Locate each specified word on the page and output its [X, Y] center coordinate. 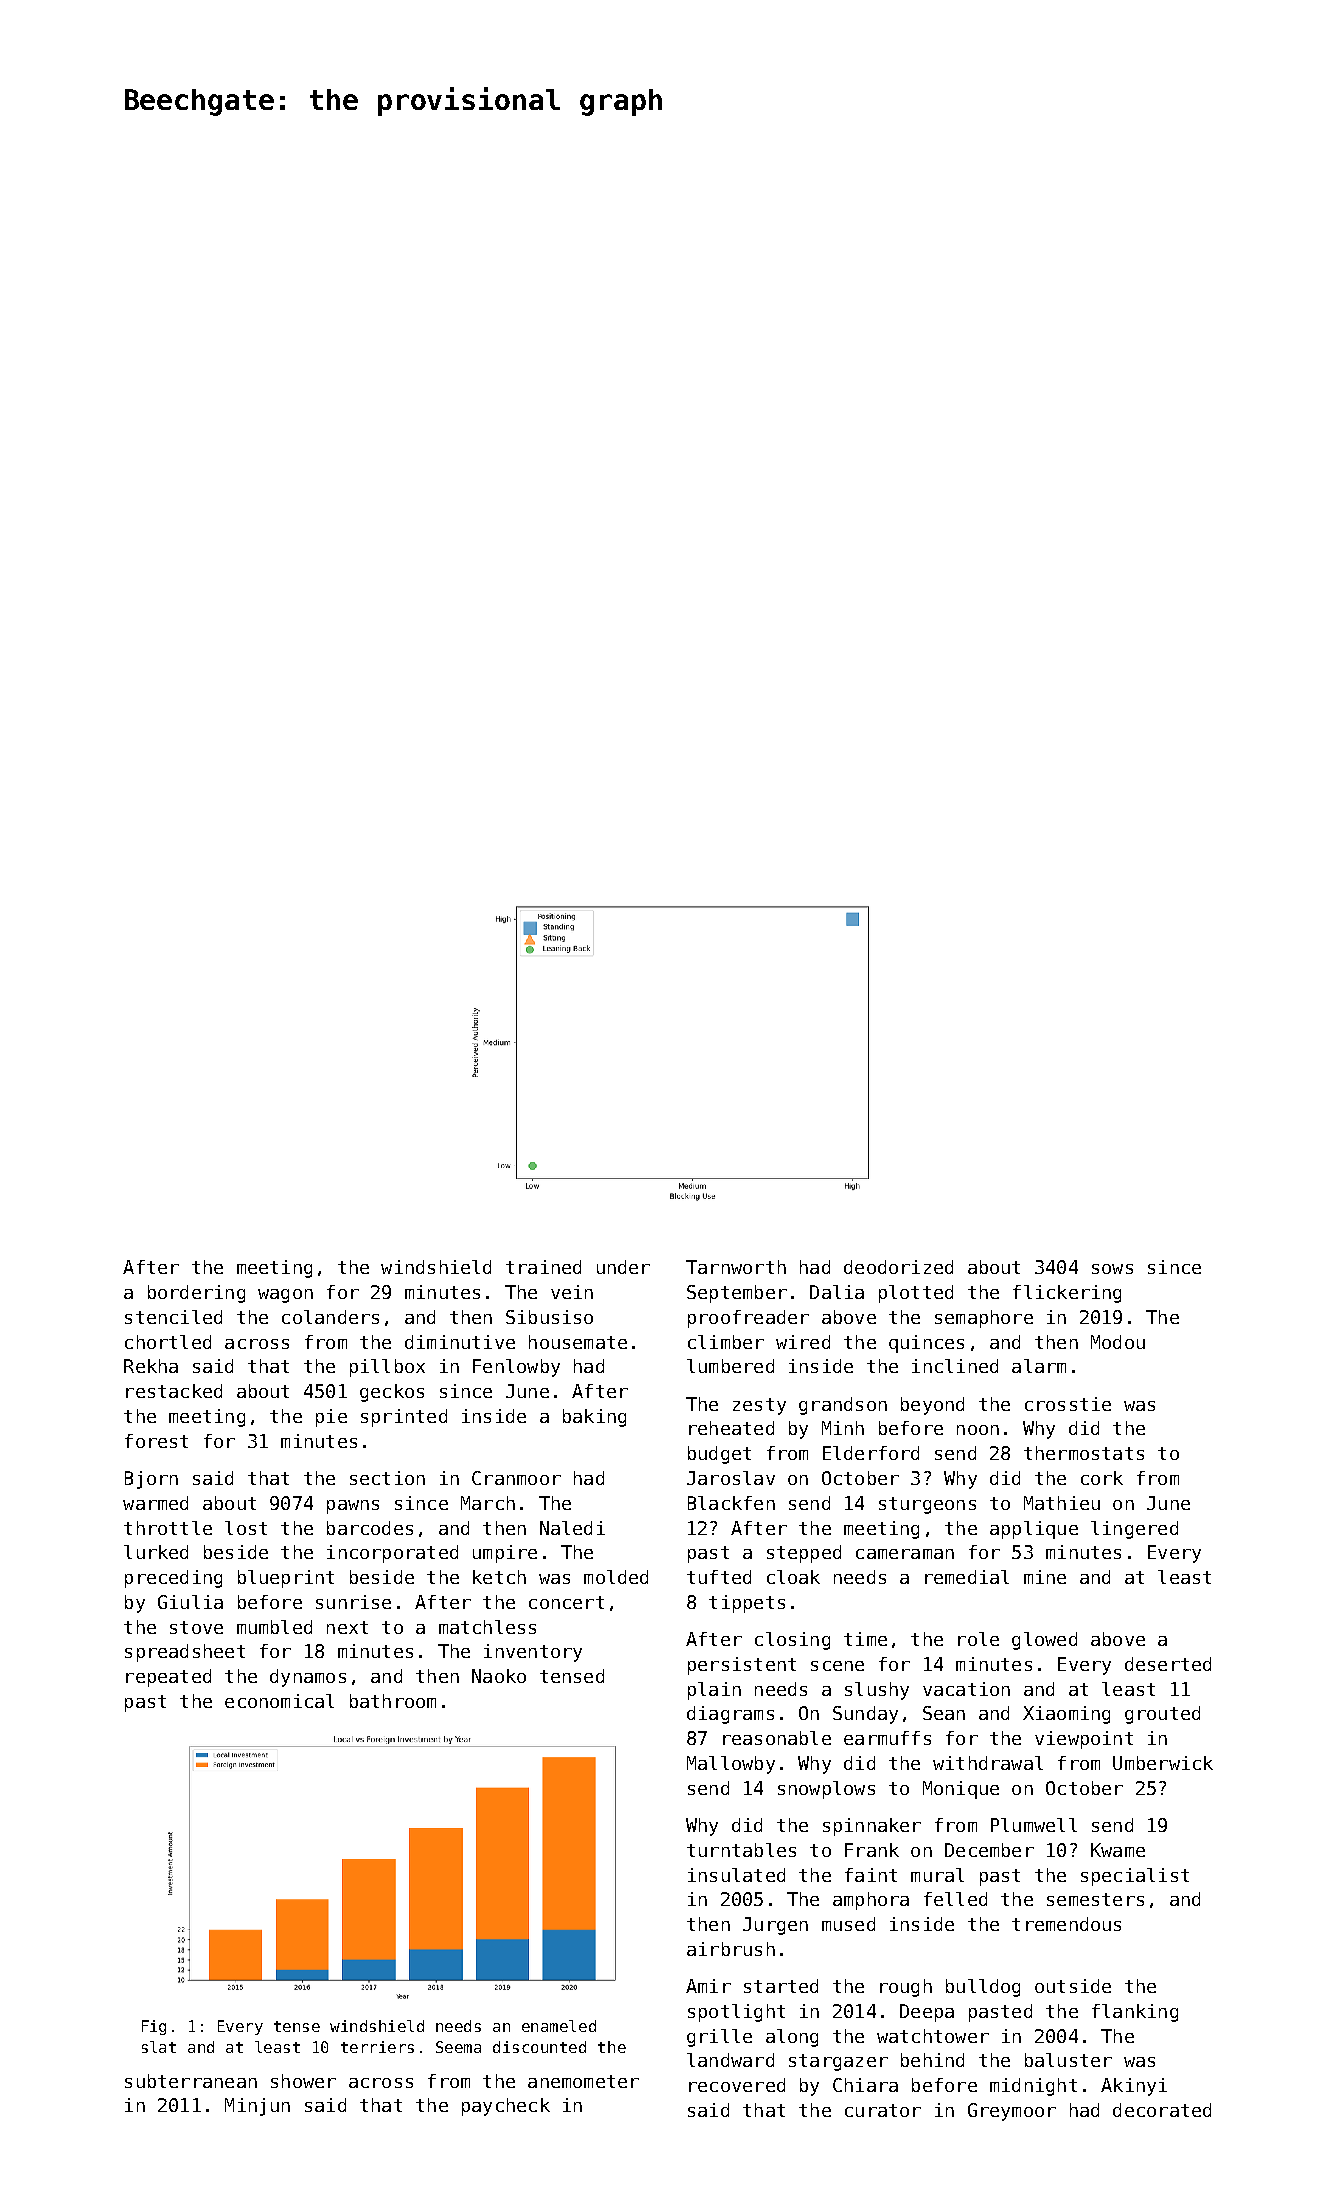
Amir [708, 1986]
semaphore [984, 1319]
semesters [1095, 1899]
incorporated [392, 1554]
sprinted [404, 1418]
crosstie [1068, 1404]
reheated [731, 1428]
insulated [736, 1875]
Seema [458, 2047]
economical [279, 1701]
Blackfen [731, 1503]
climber [726, 1342]
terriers [377, 2047]
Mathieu [1062, 1503]
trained [543, 1267]
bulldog [983, 1988]
